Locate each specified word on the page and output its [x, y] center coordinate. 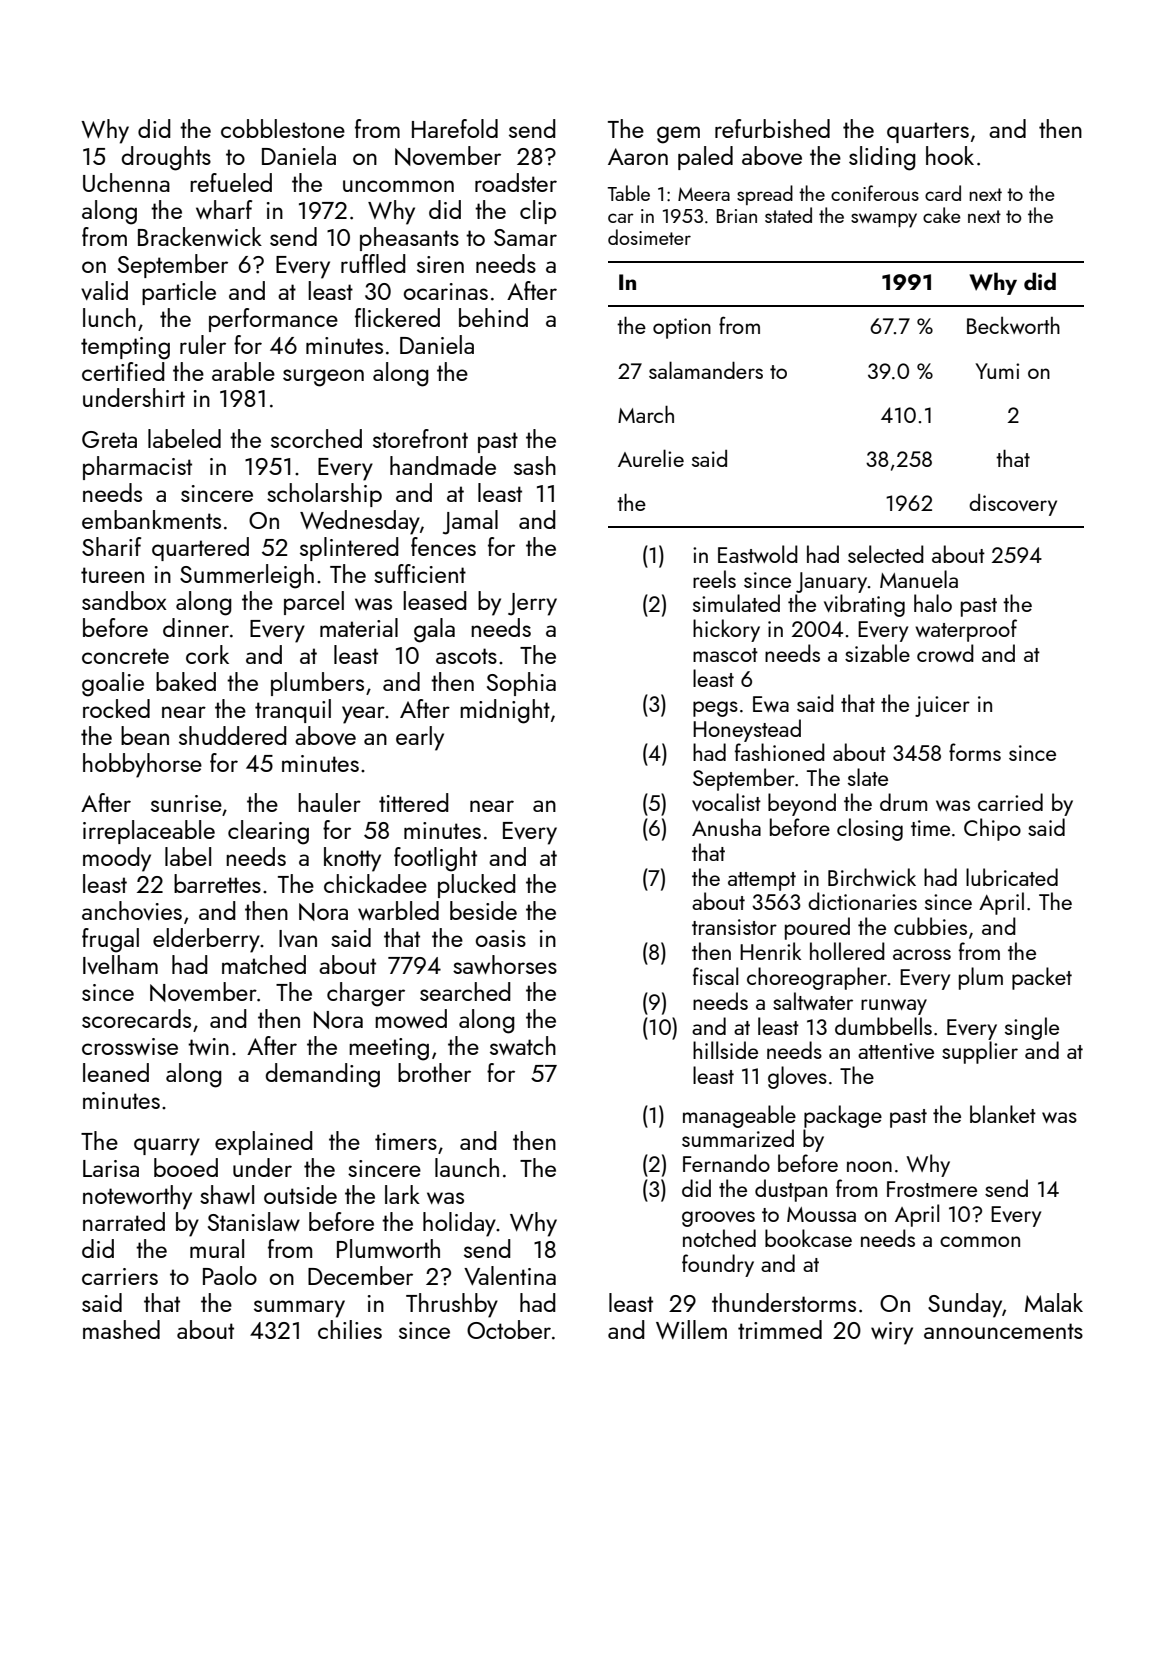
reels [714, 579]
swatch [523, 1045]
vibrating [864, 605]
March [646, 414]
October [509, 1329]
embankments [151, 519]
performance [273, 320]
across [922, 954]
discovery [1013, 505]
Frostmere [932, 1189]
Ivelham [120, 964]
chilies [350, 1329]
